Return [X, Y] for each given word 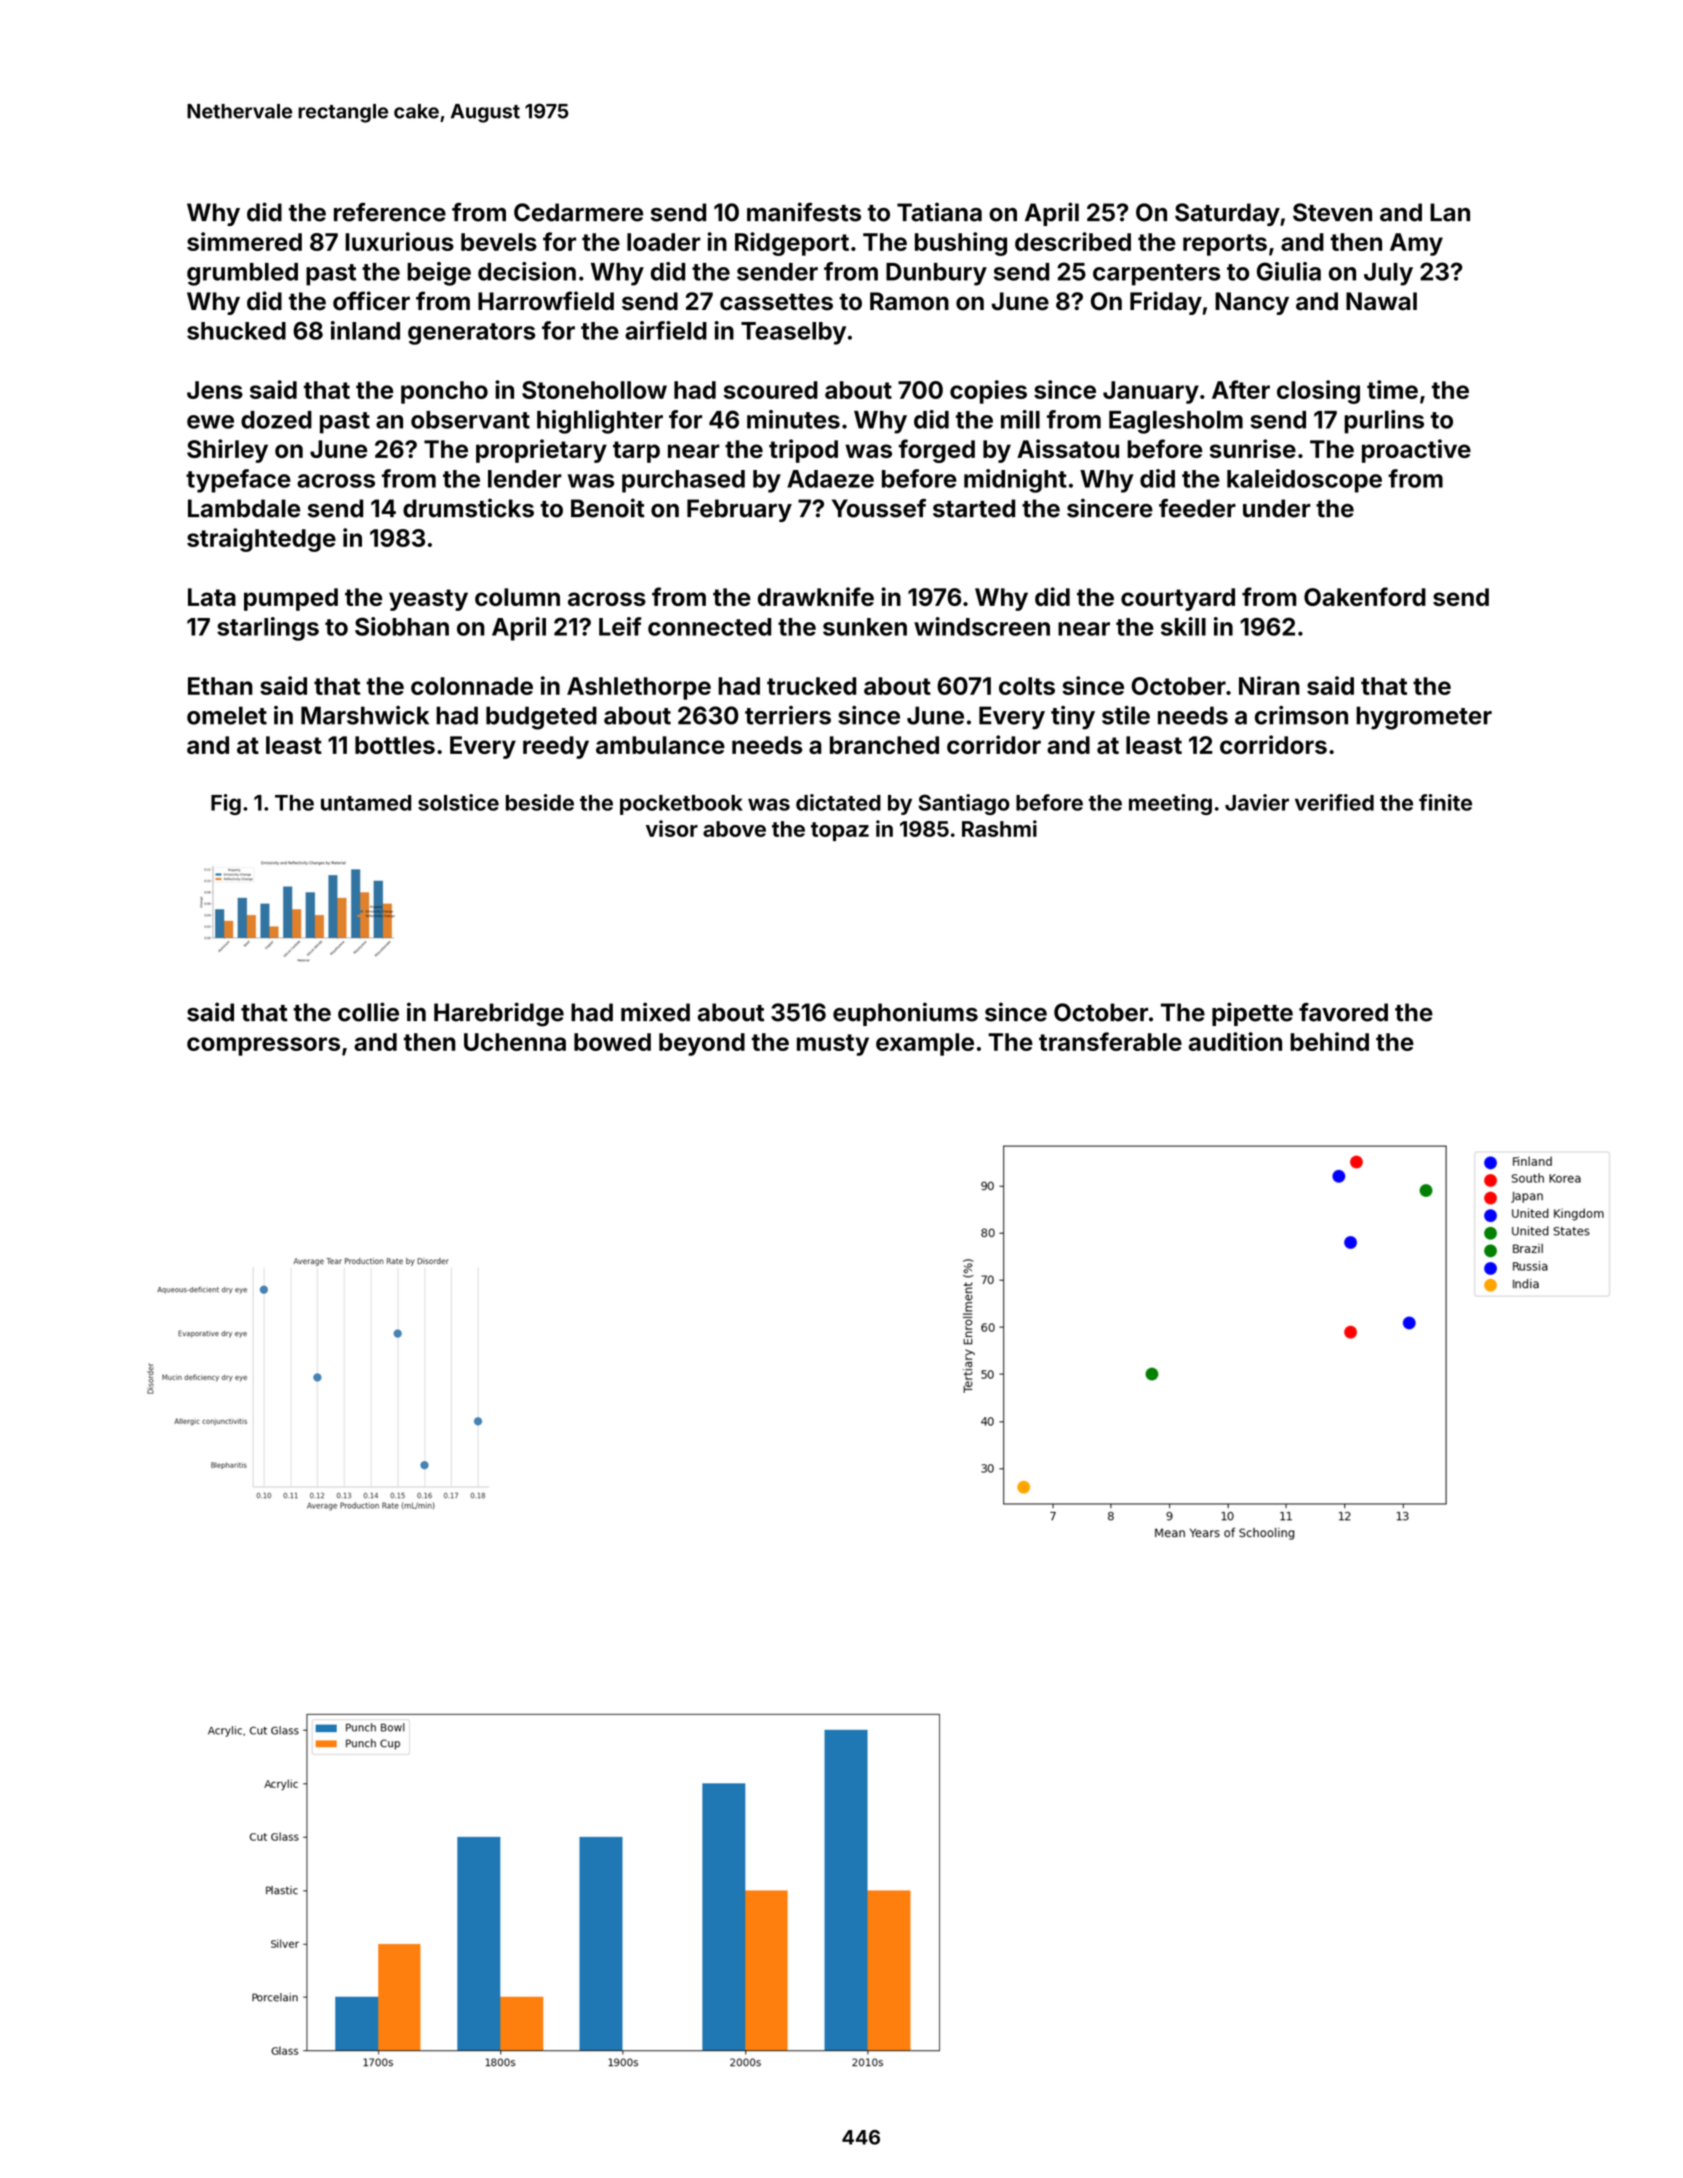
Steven [1332, 212]
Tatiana [939, 212]
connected [709, 627]
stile [1126, 715]
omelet [227, 715]
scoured [771, 390]
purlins [1384, 422]
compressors [263, 1046]
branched [884, 745]
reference [390, 212]
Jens [215, 390]
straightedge [261, 540]
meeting [1170, 804]
